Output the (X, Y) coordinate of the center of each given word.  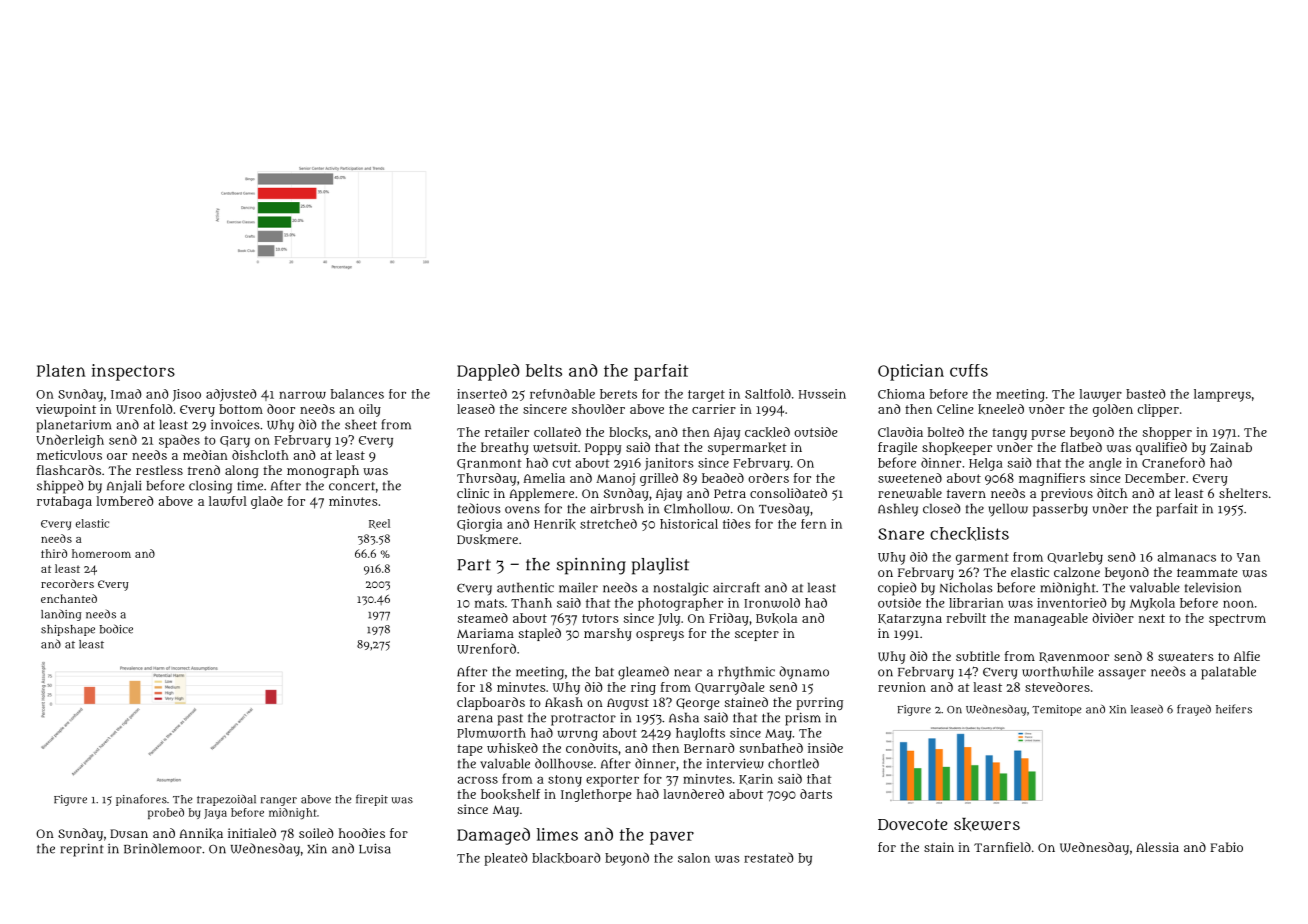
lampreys (1222, 395)
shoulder (598, 409)
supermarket (747, 448)
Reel (379, 524)
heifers (1234, 709)
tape (470, 750)
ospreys (660, 636)
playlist (660, 566)
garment (982, 559)
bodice (116, 629)
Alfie (1247, 656)
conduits (592, 748)
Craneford (1173, 462)
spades (179, 441)
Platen (61, 370)
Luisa (375, 848)
